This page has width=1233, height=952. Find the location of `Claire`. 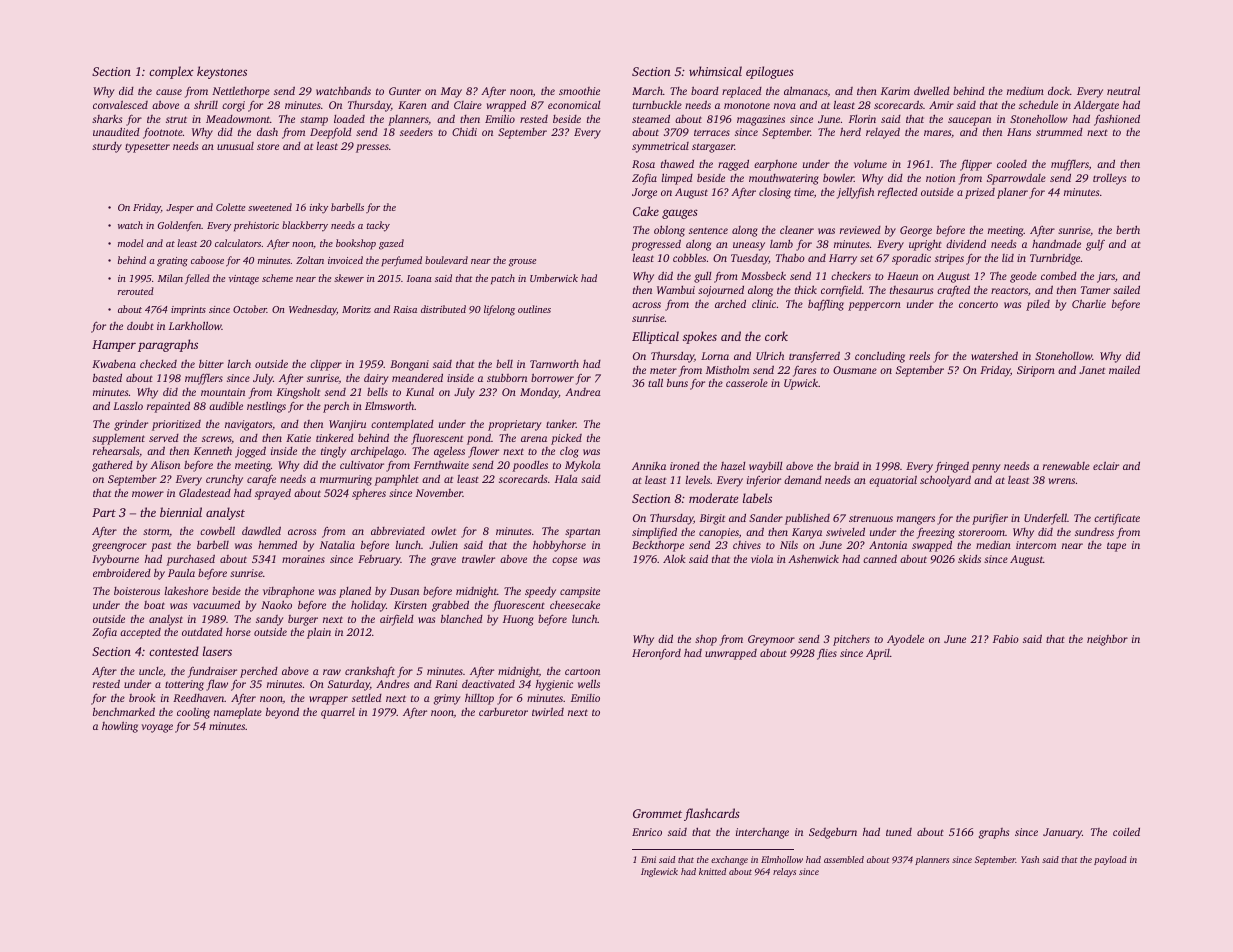

Claire is located at coordinates (468, 105).
